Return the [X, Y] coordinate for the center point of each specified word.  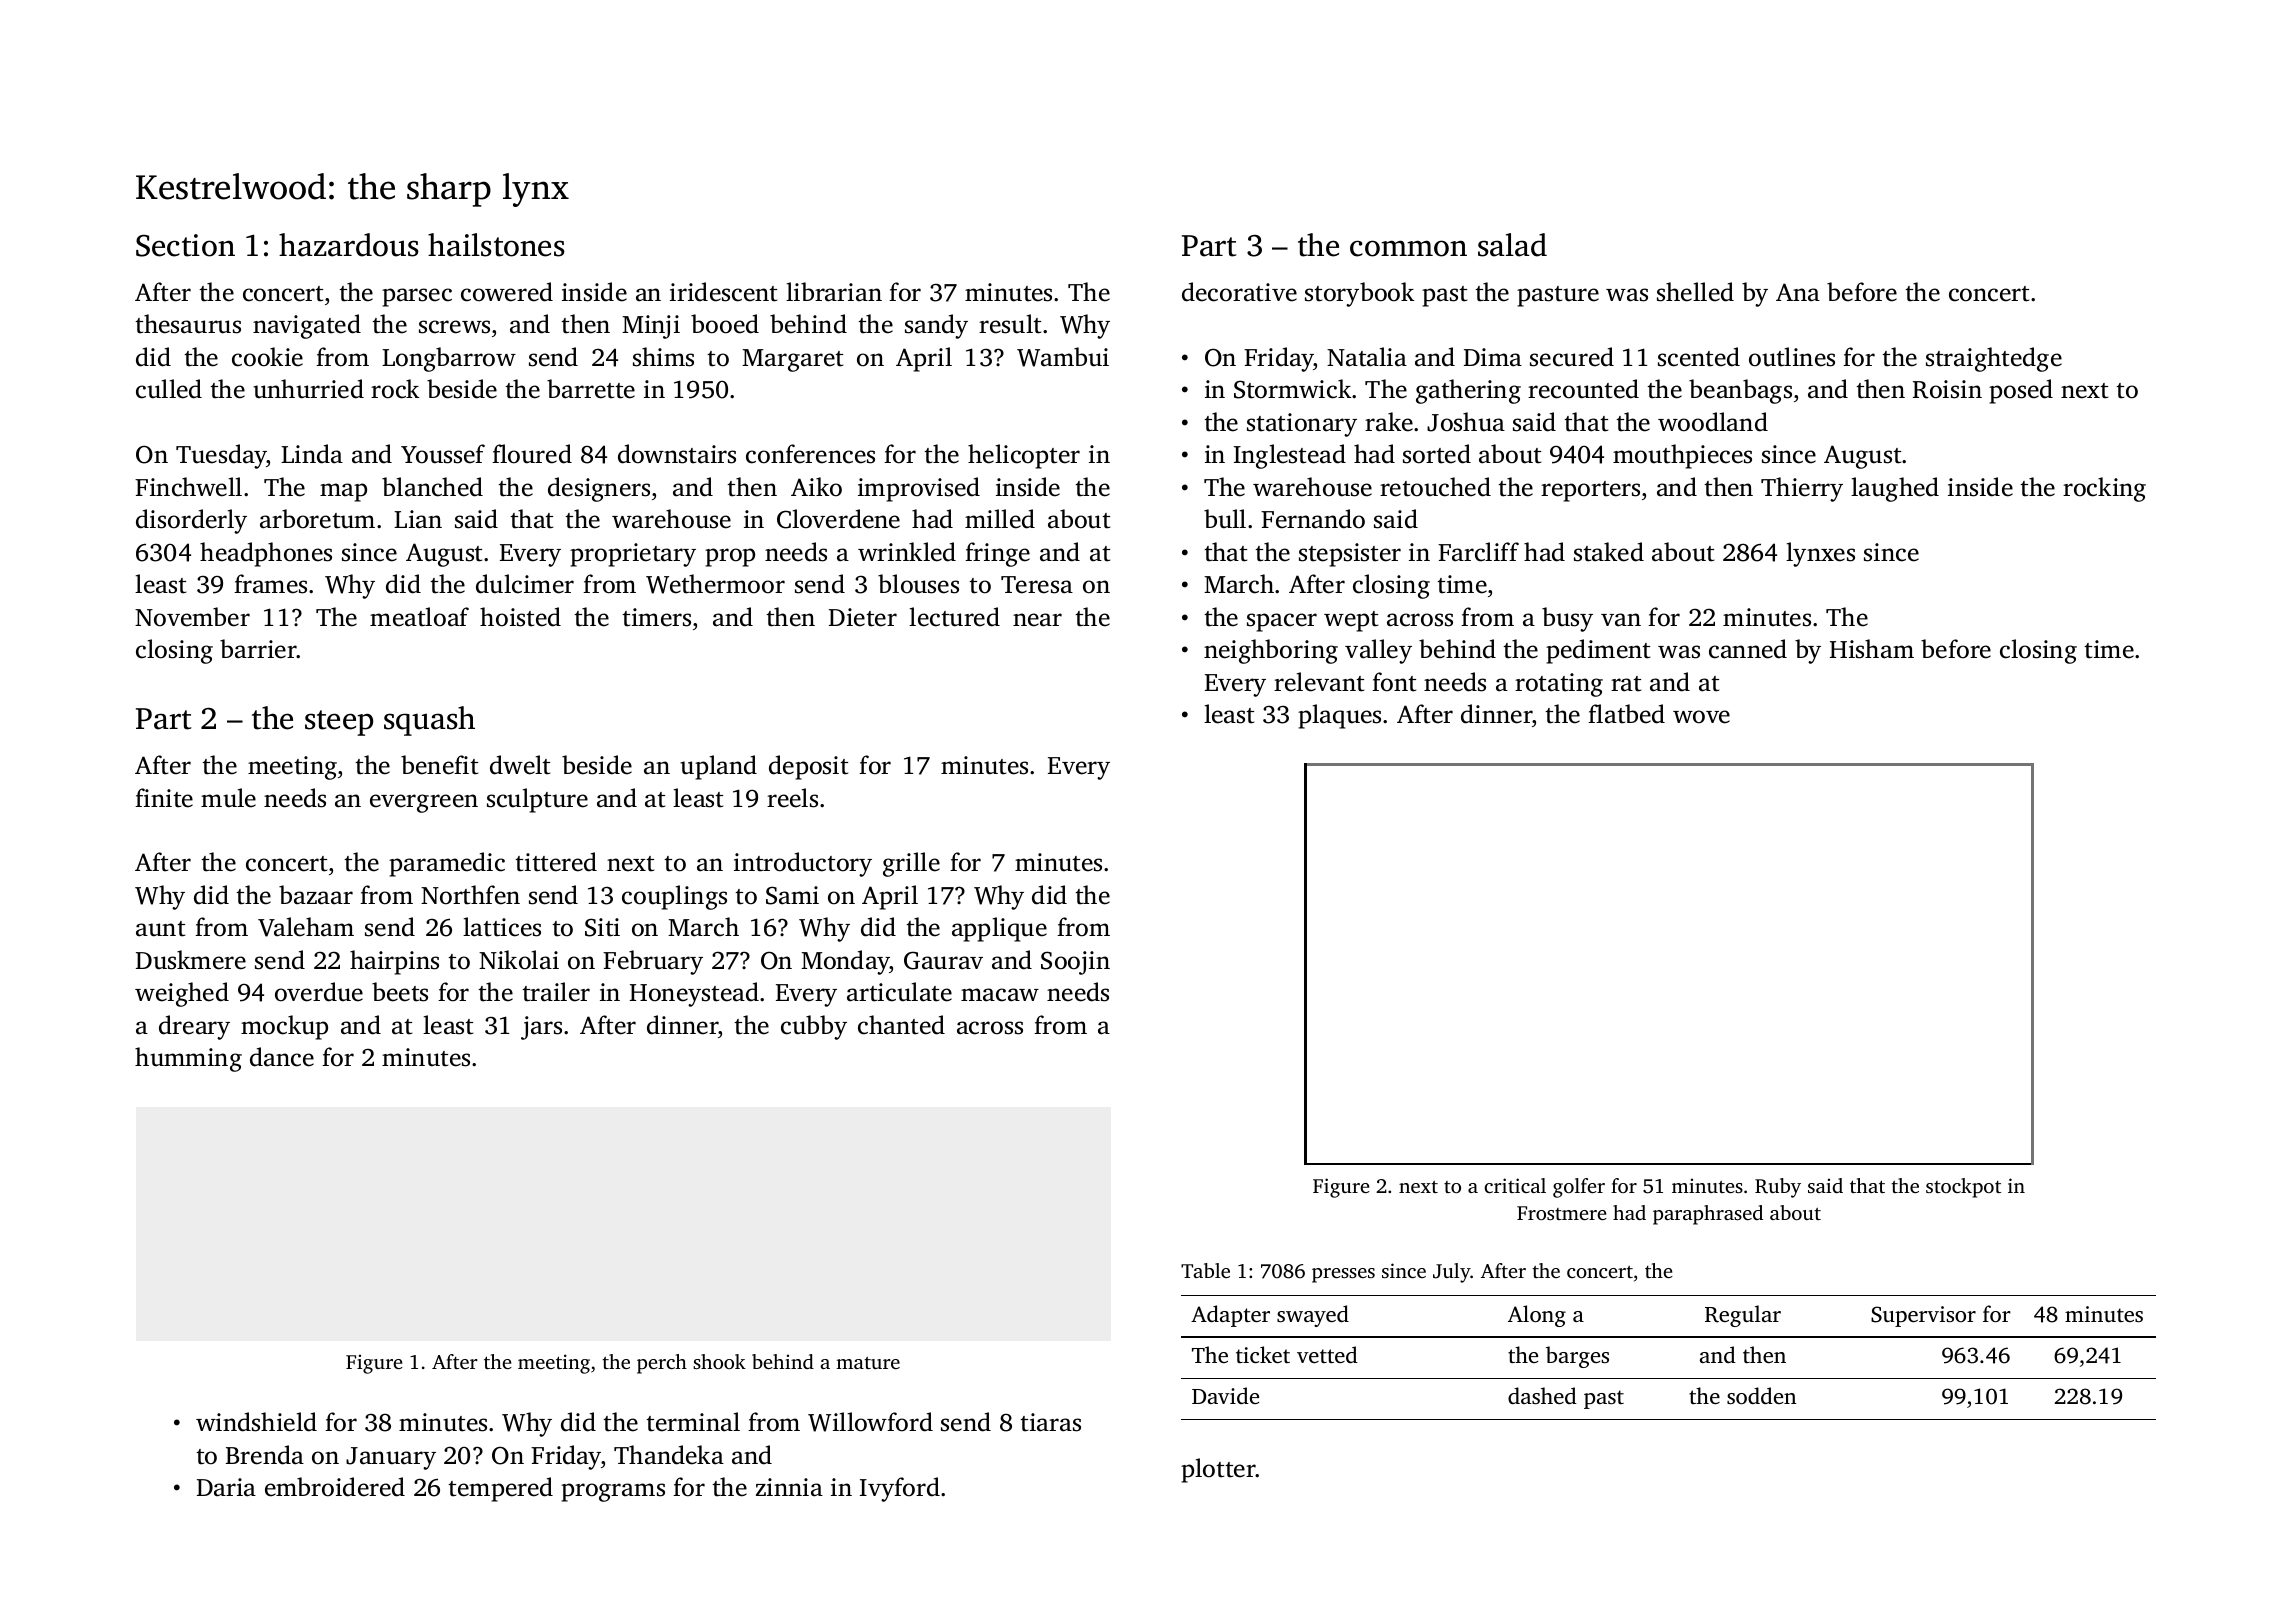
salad [1512, 245]
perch [662, 1364]
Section [185, 245]
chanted [901, 1025]
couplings [674, 897]
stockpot [1963, 1188]
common [1408, 248]
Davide [1225, 1395]
